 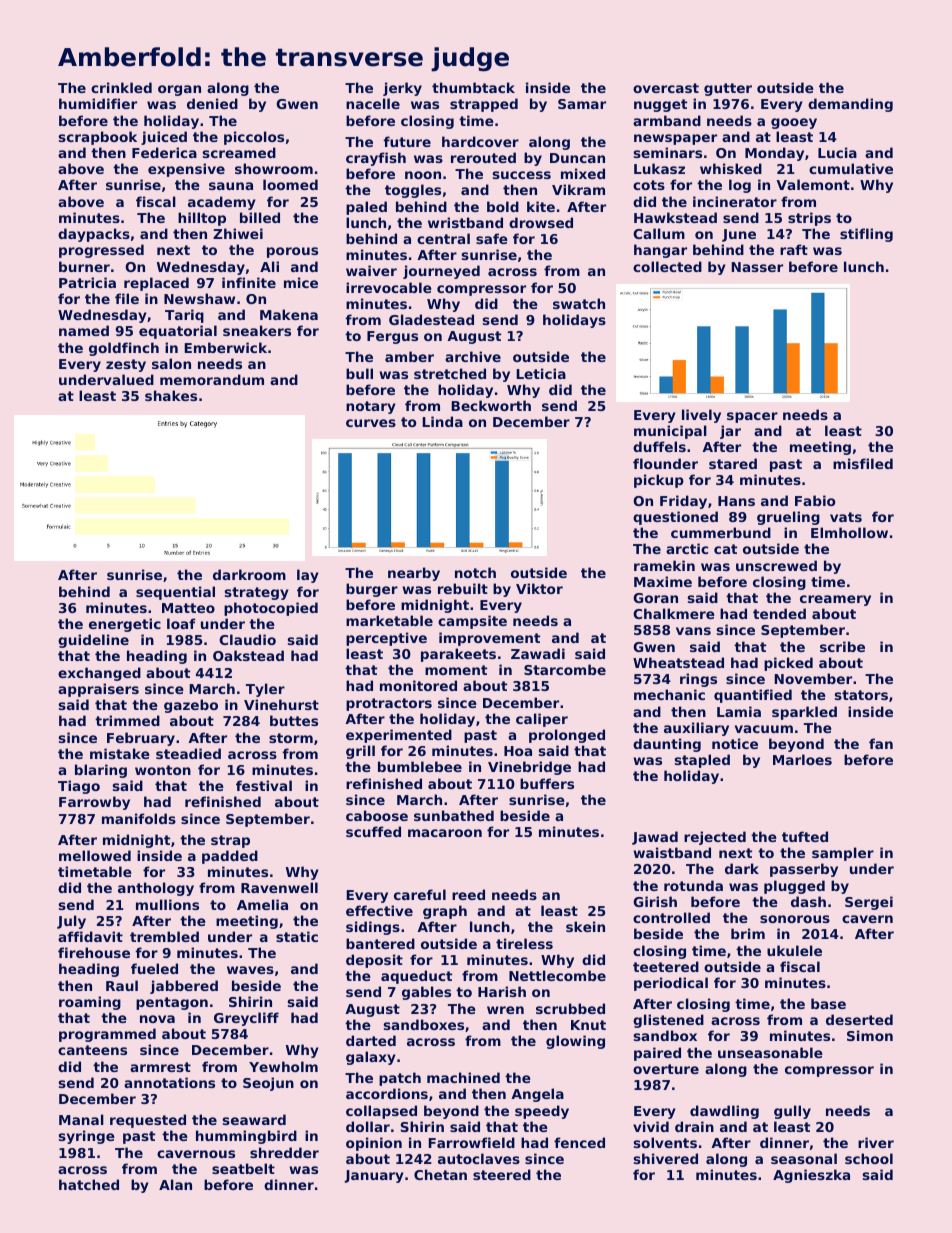 What do you see at coordinates (522, 175) in the image?
I see `success` at bounding box center [522, 175].
